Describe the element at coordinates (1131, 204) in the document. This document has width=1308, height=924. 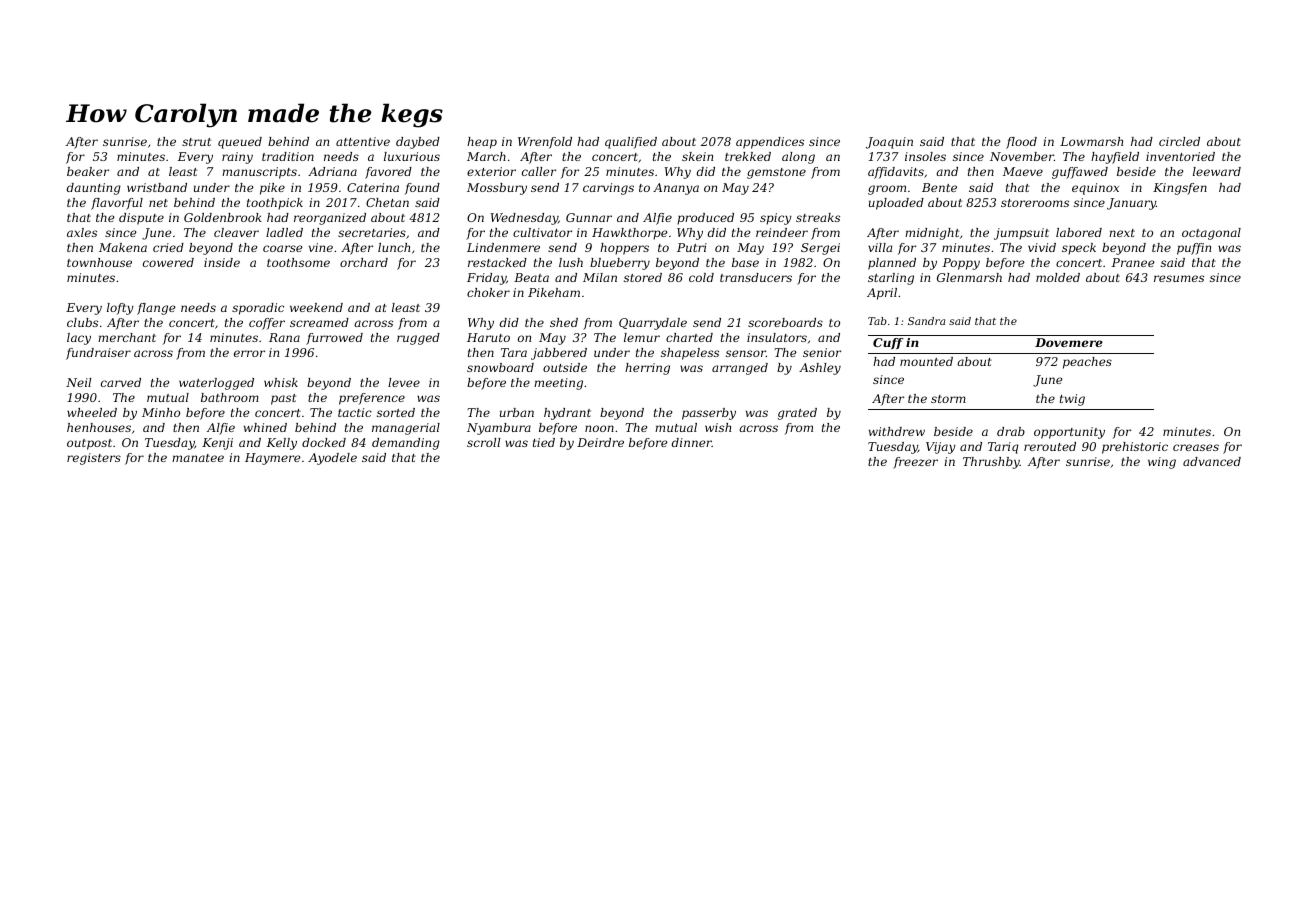
I see `January` at that location.
